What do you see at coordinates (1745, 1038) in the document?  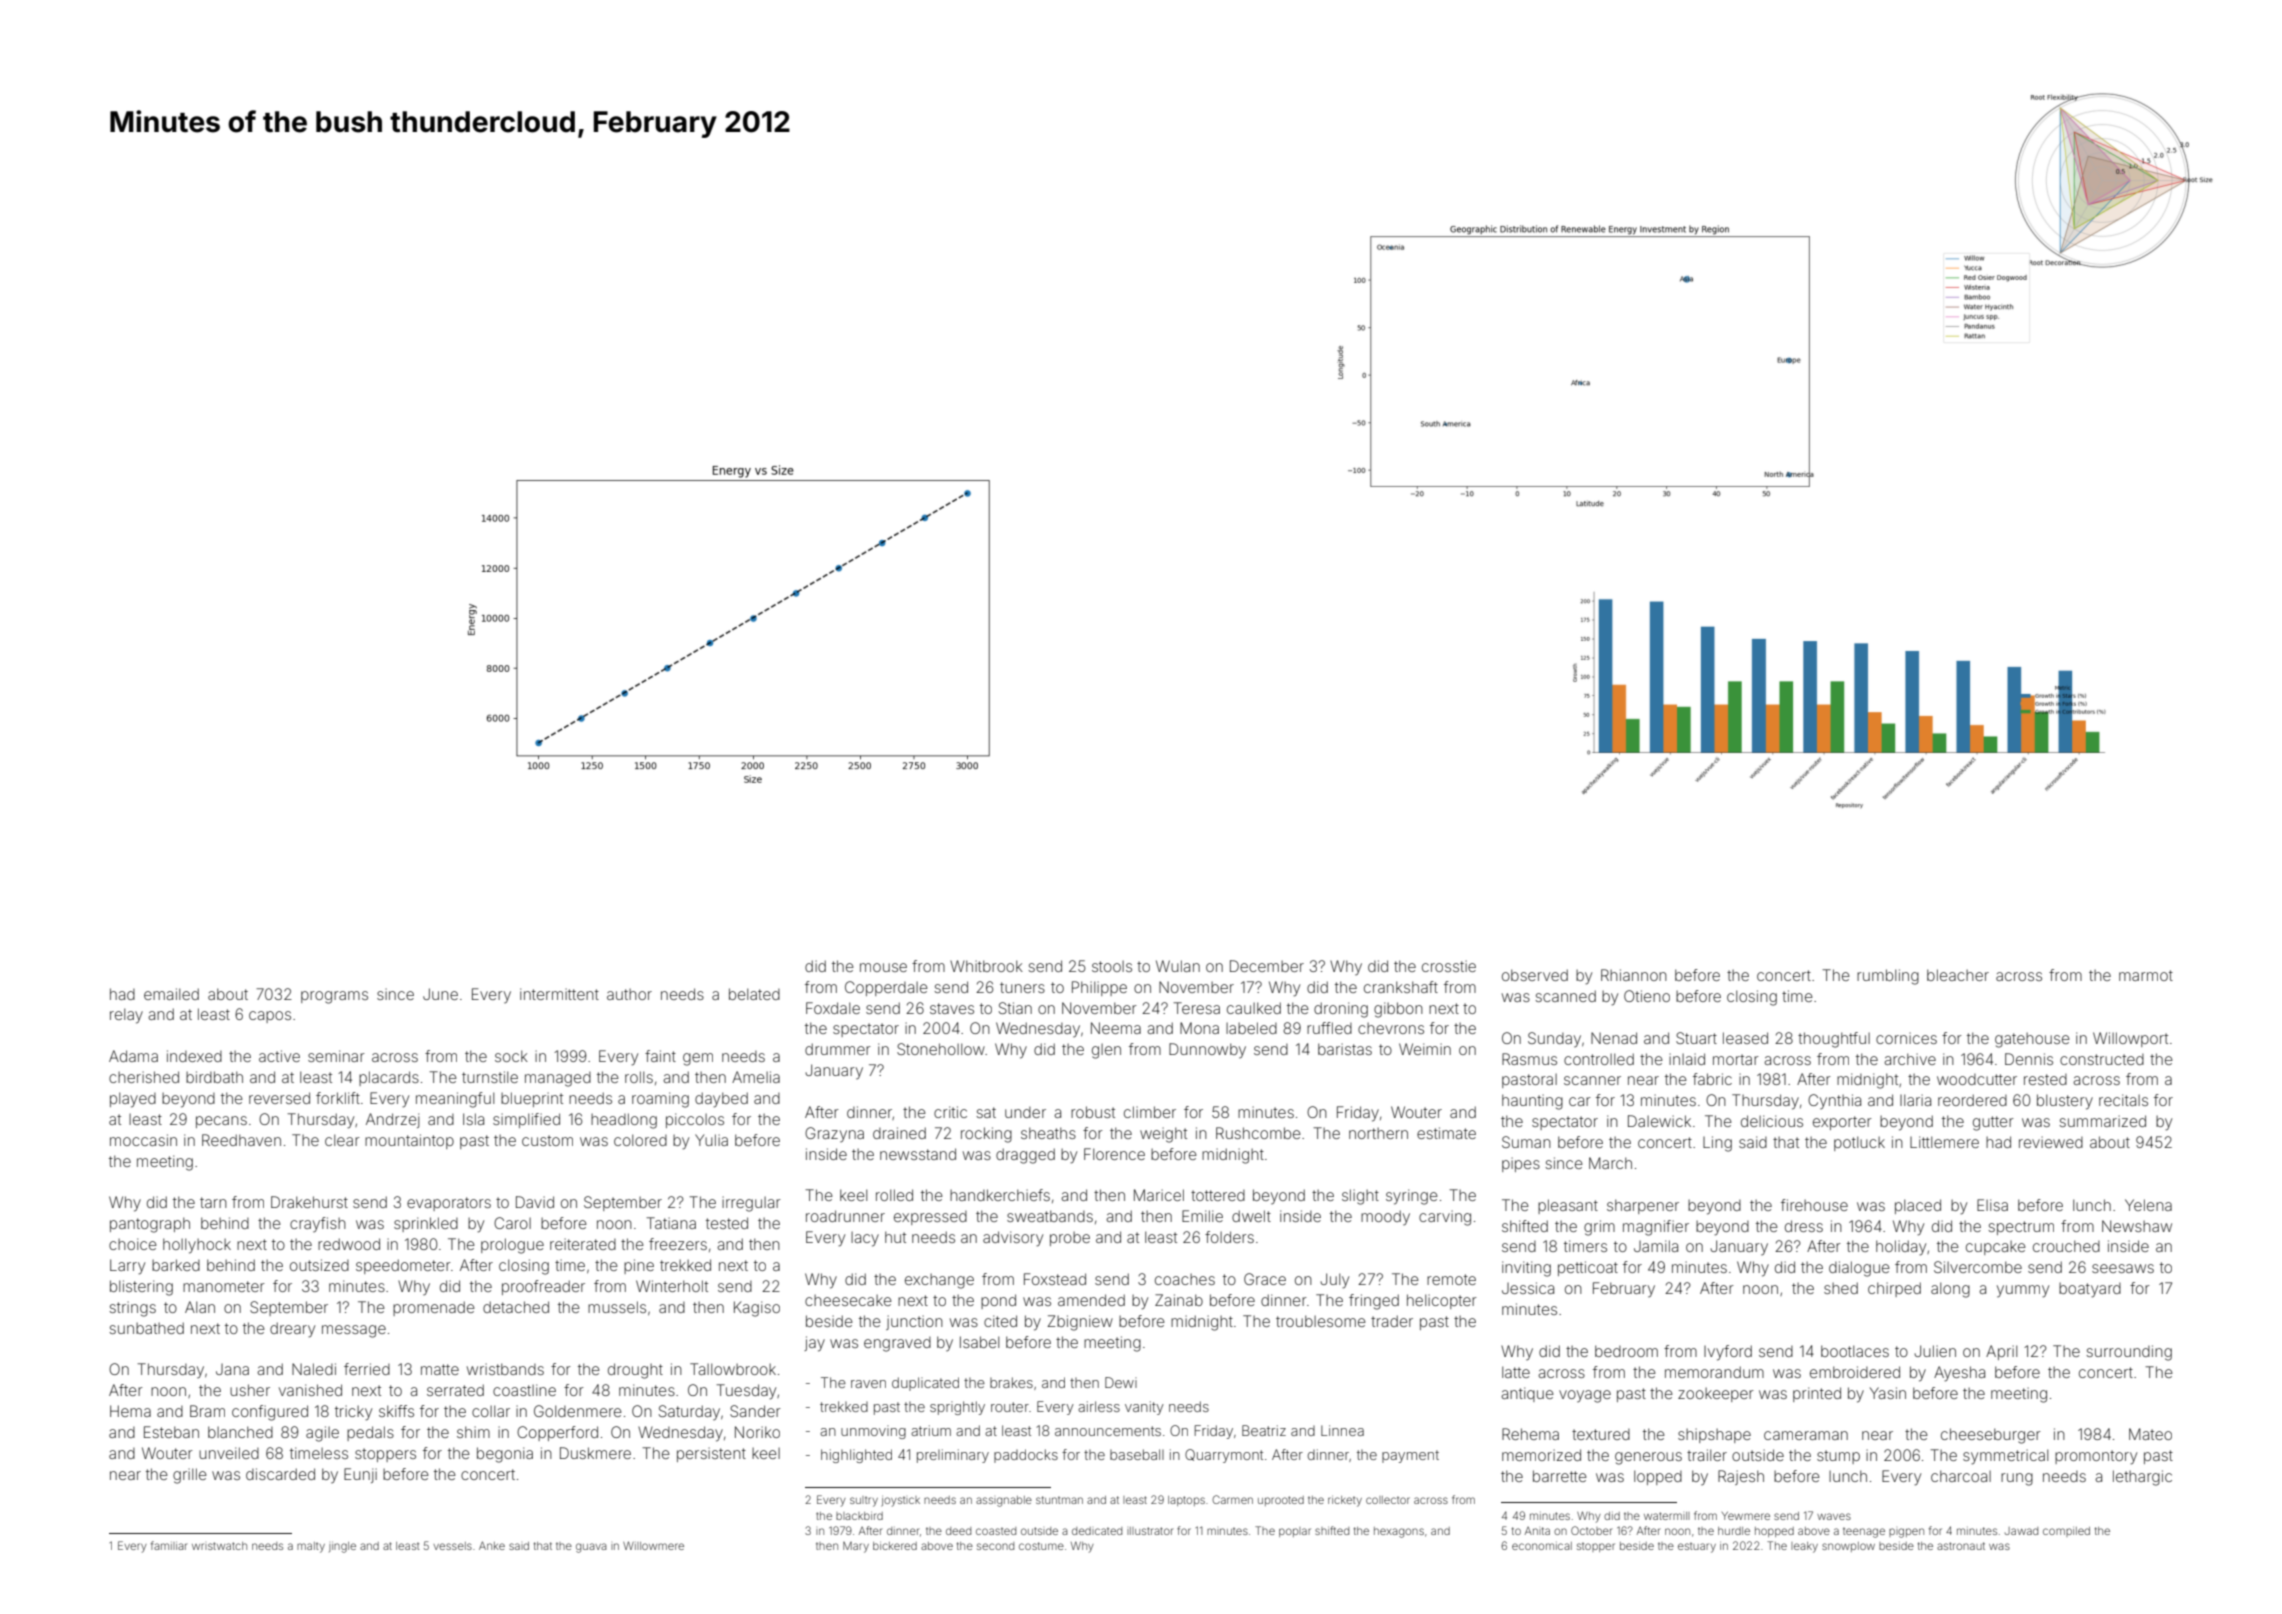 I see `leased` at bounding box center [1745, 1038].
